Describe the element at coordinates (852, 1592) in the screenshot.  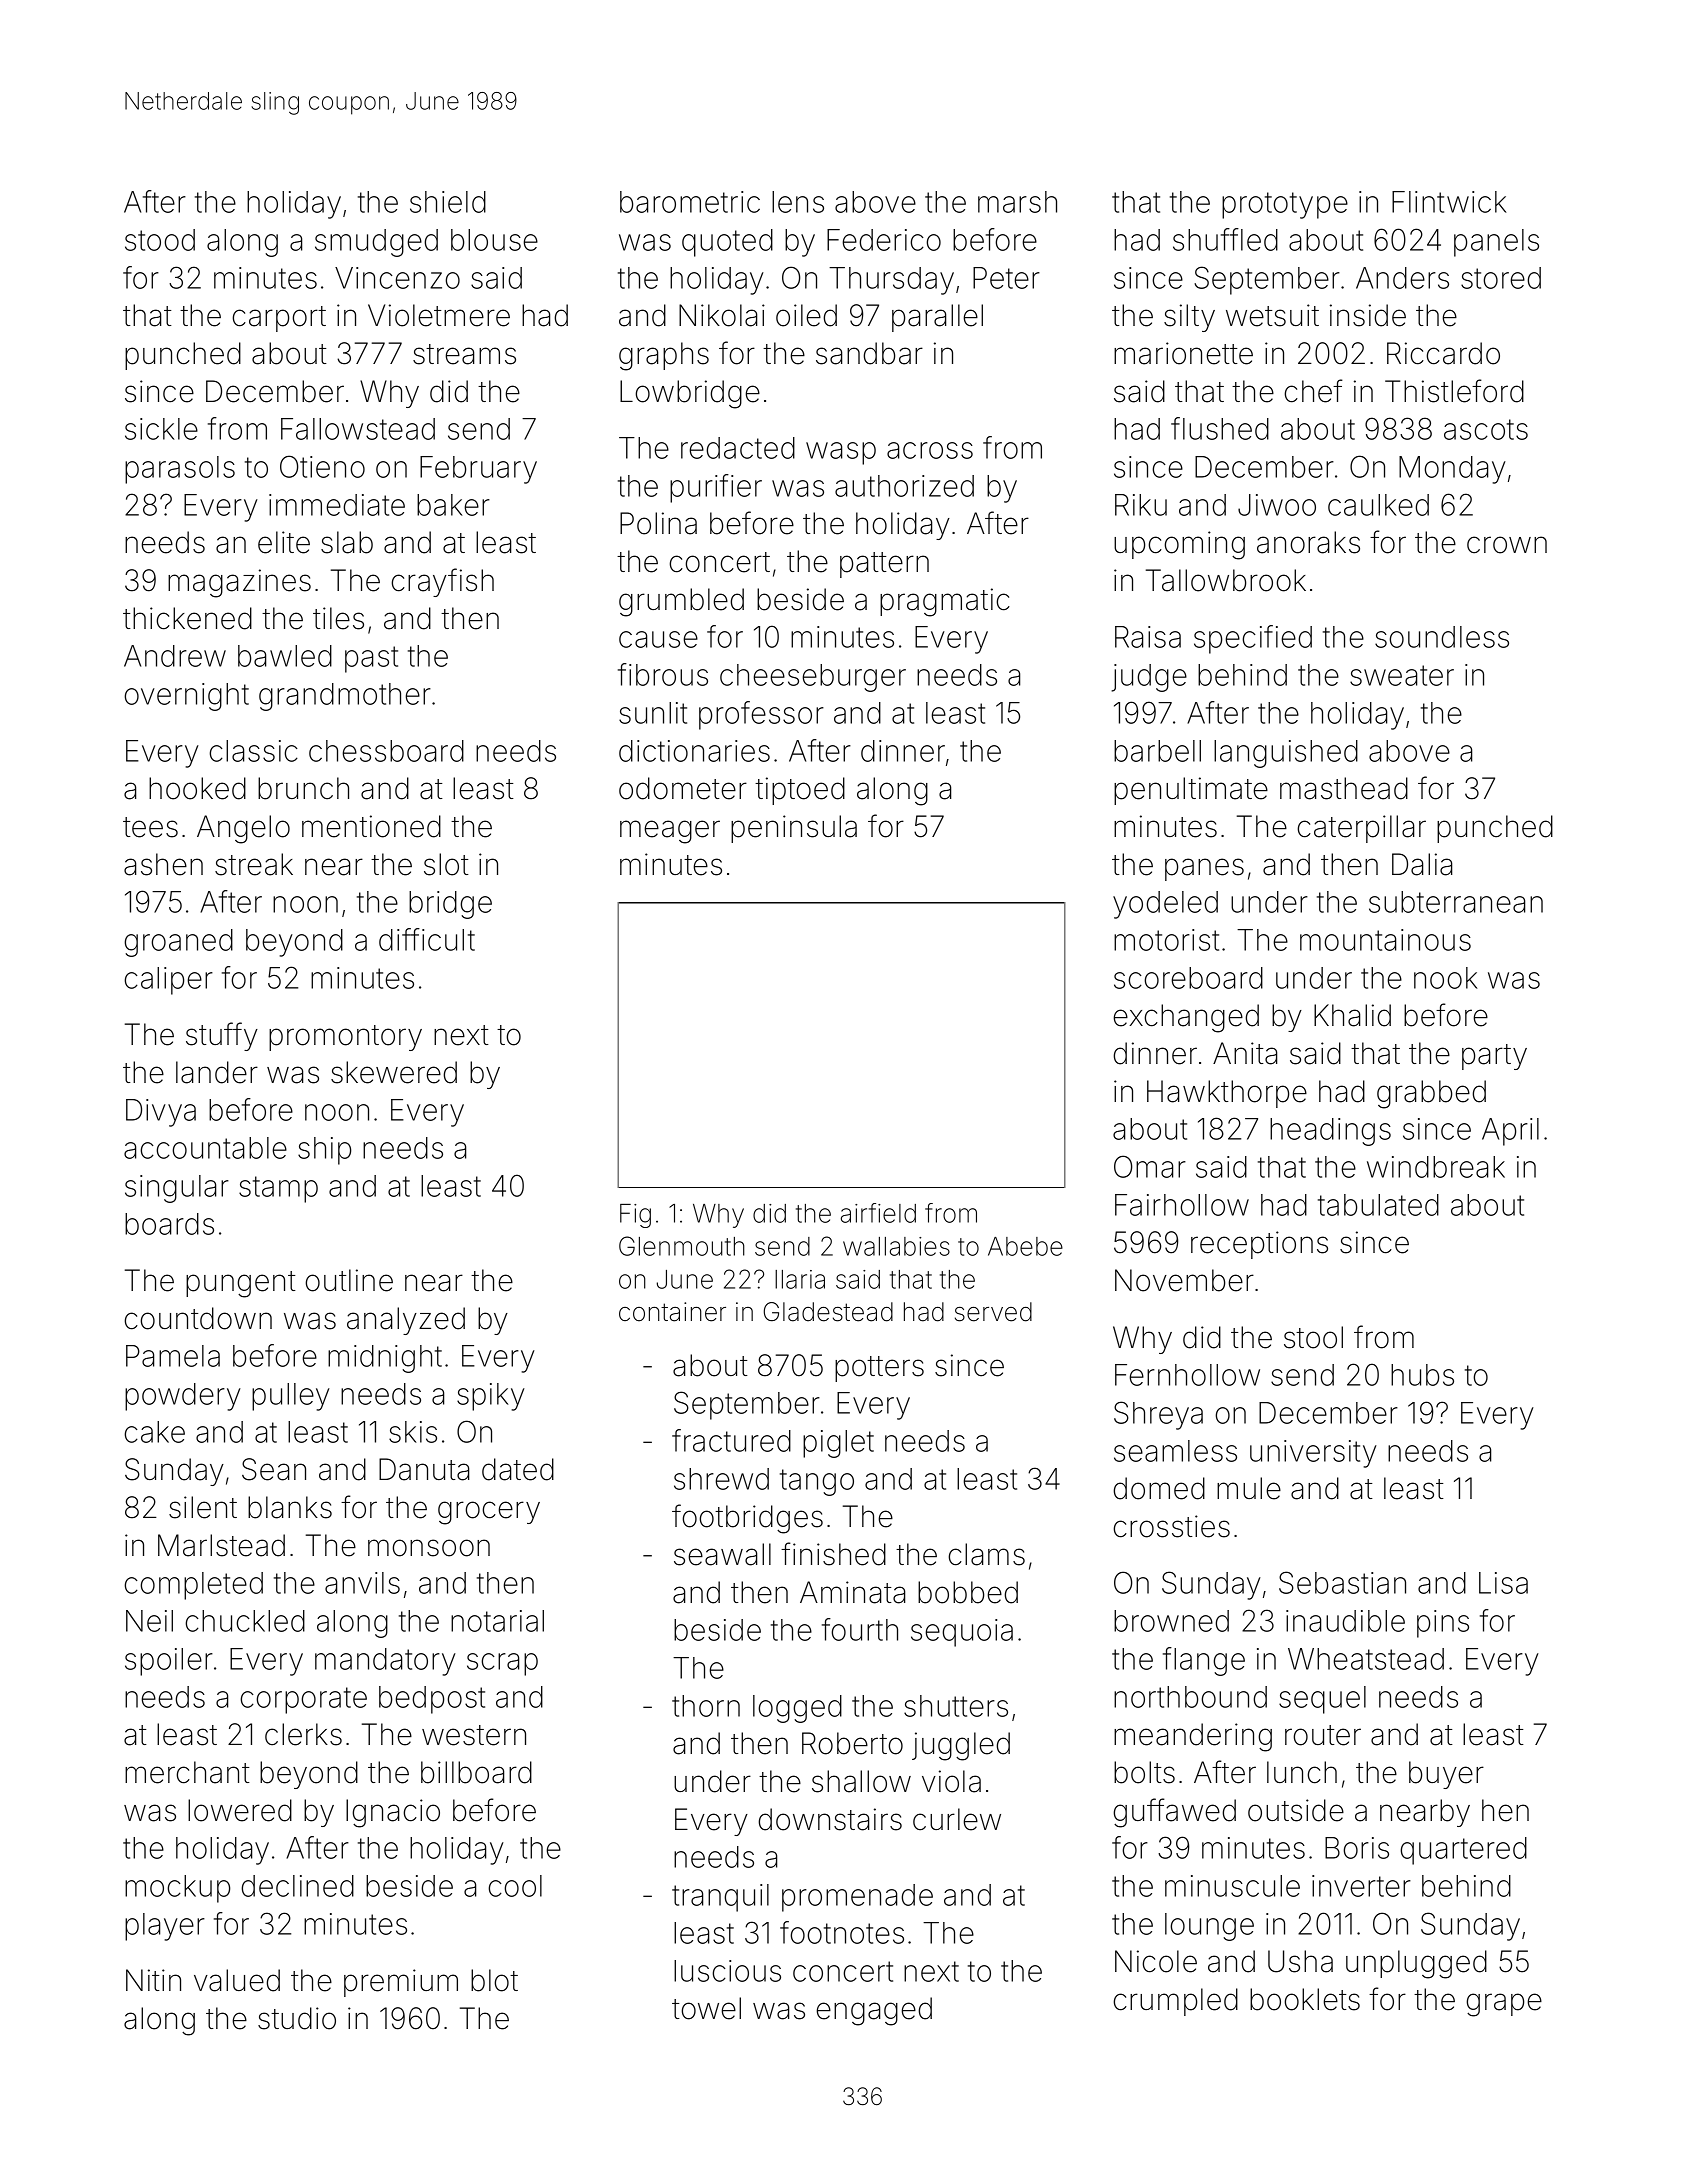
I see `Aminata` at that location.
